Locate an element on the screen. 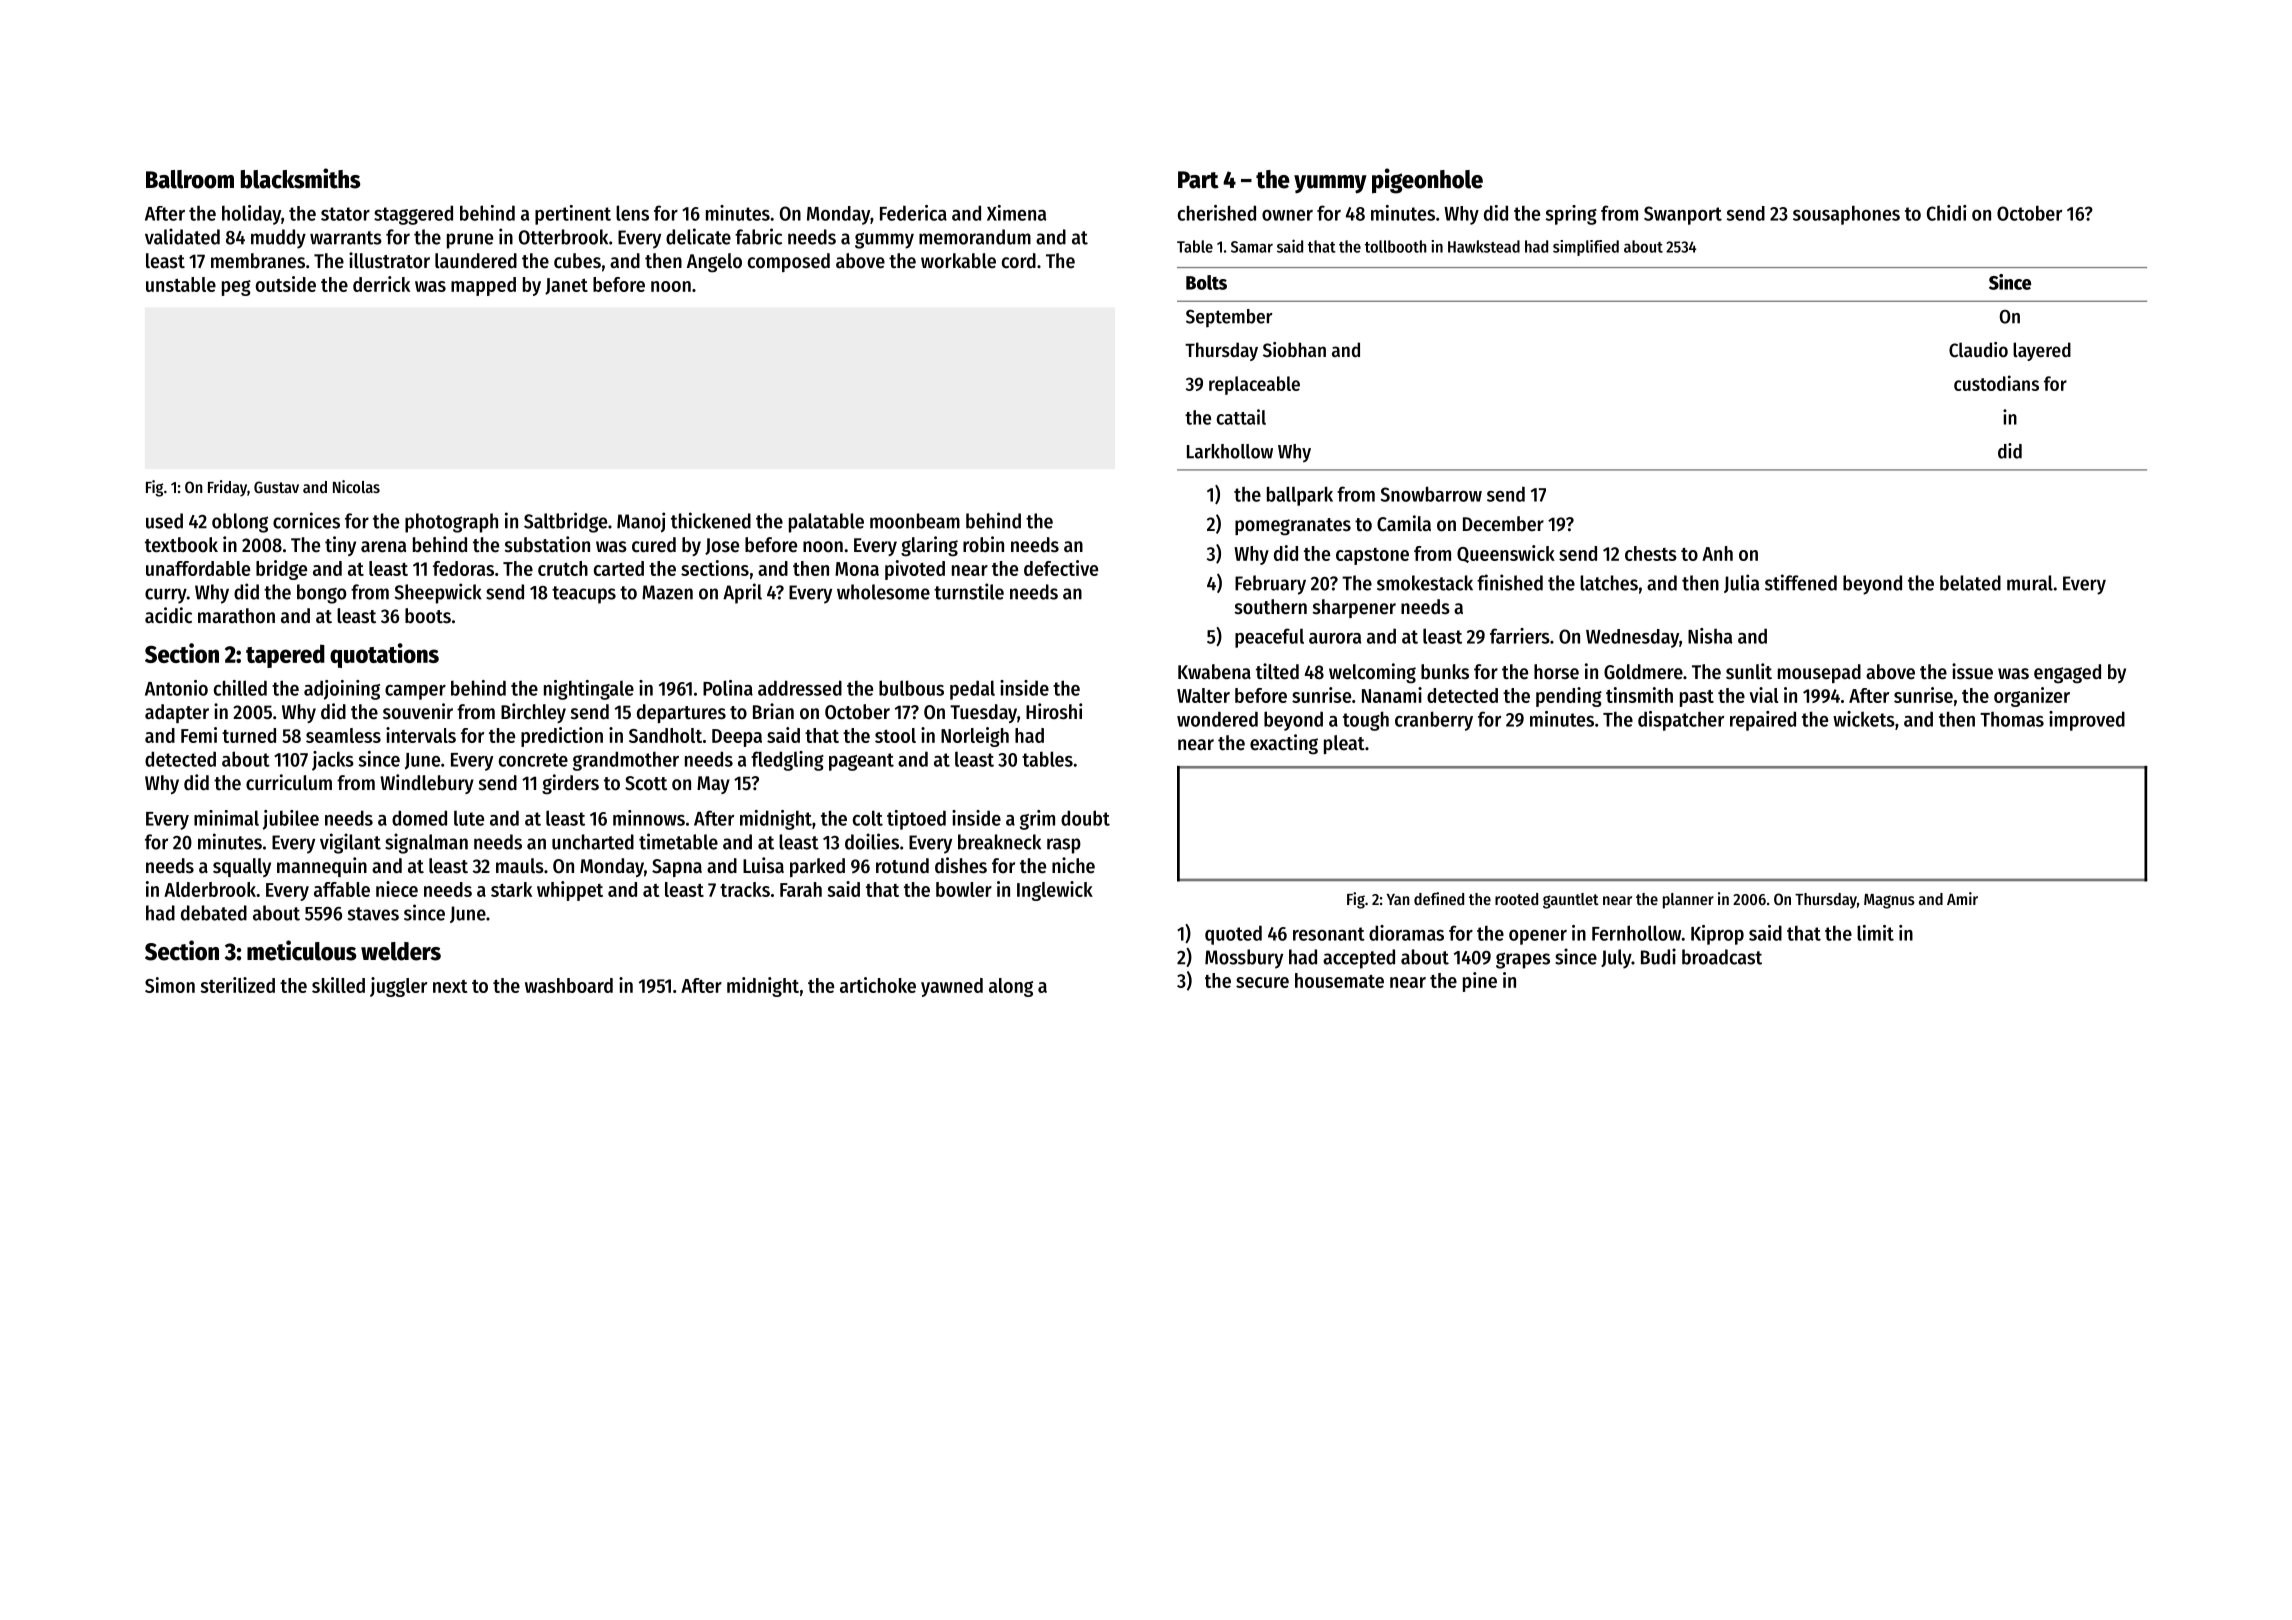 This screenshot has width=2292, height=1620. Otterbrook is located at coordinates (563, 237).
